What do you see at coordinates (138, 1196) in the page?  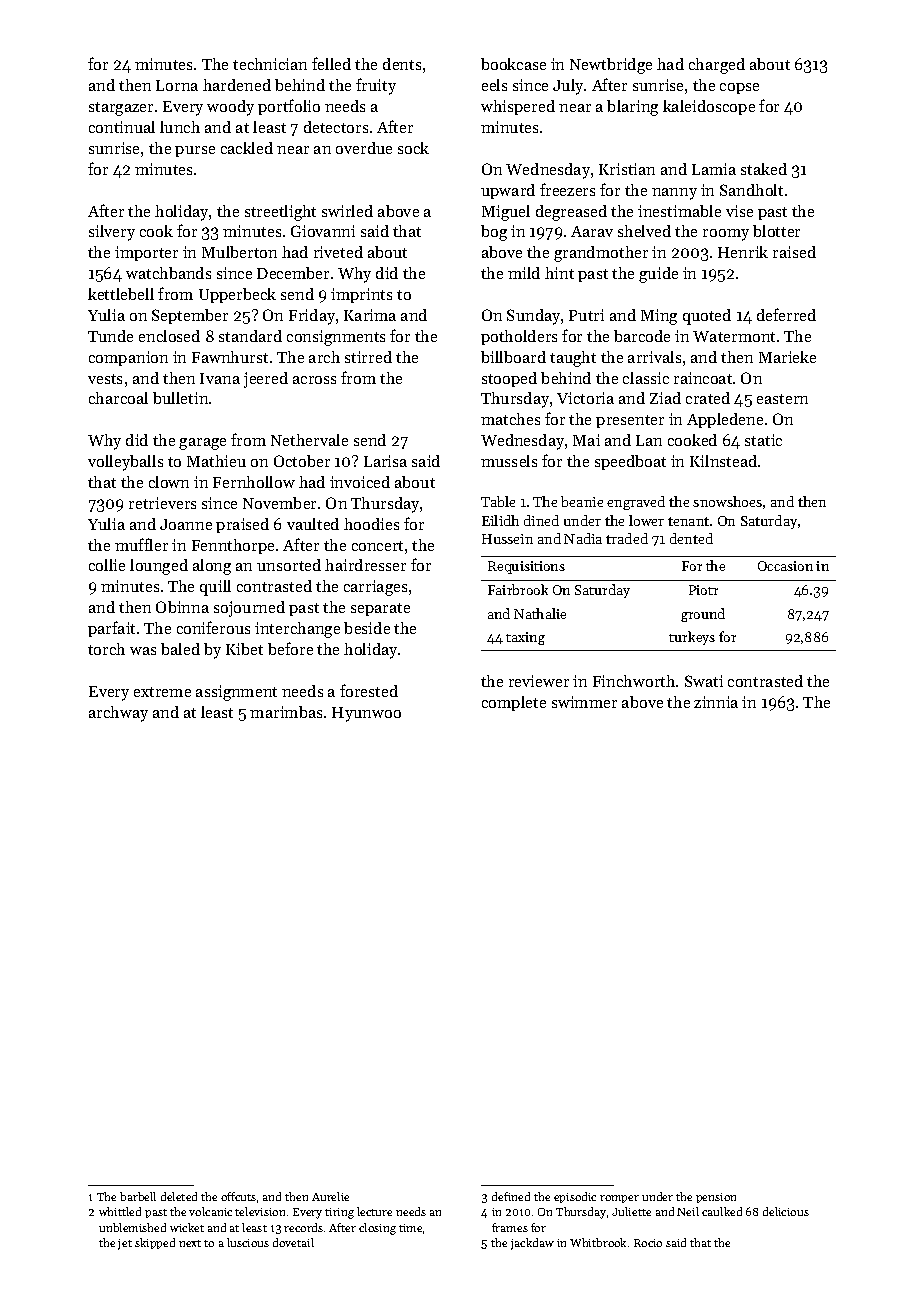 I see `barbell` at bounding box center [138, 1196].
